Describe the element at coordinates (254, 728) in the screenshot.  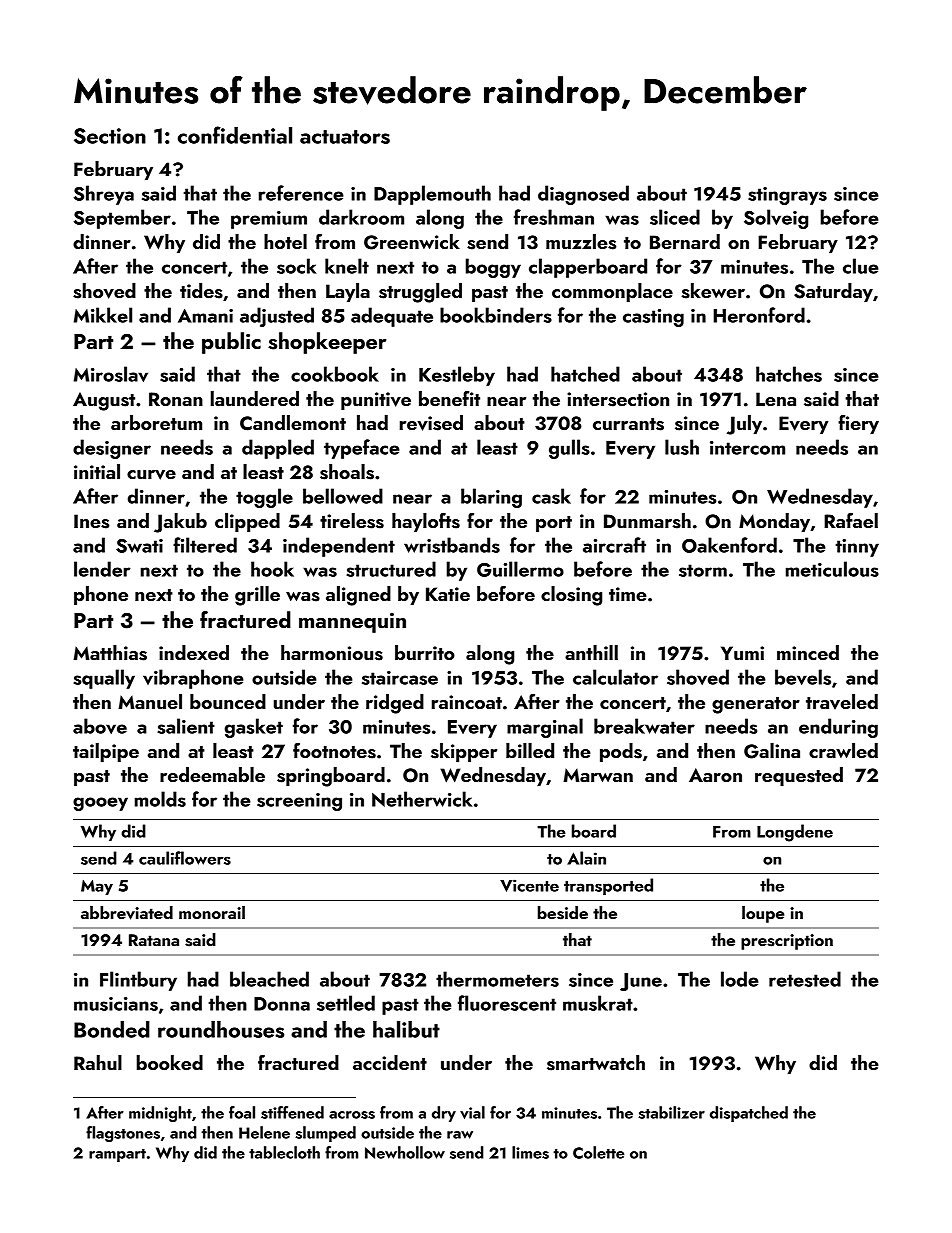
I see `gasket` at that location.
